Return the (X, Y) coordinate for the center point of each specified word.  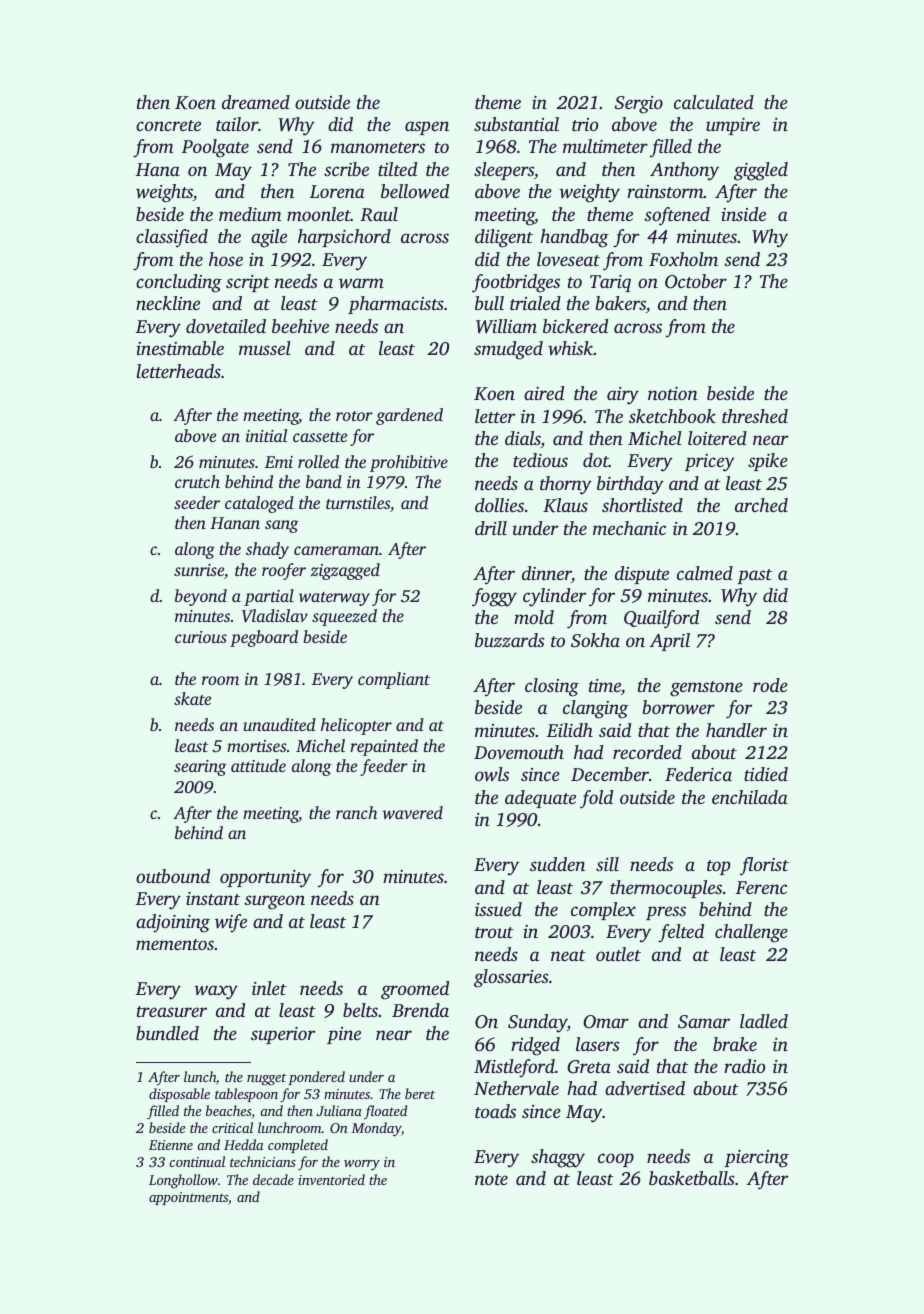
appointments (188, 1198)
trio (585, 124)
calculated (714, 102)
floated (385, 1112)
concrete (168, 125)
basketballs (691, 1178)
